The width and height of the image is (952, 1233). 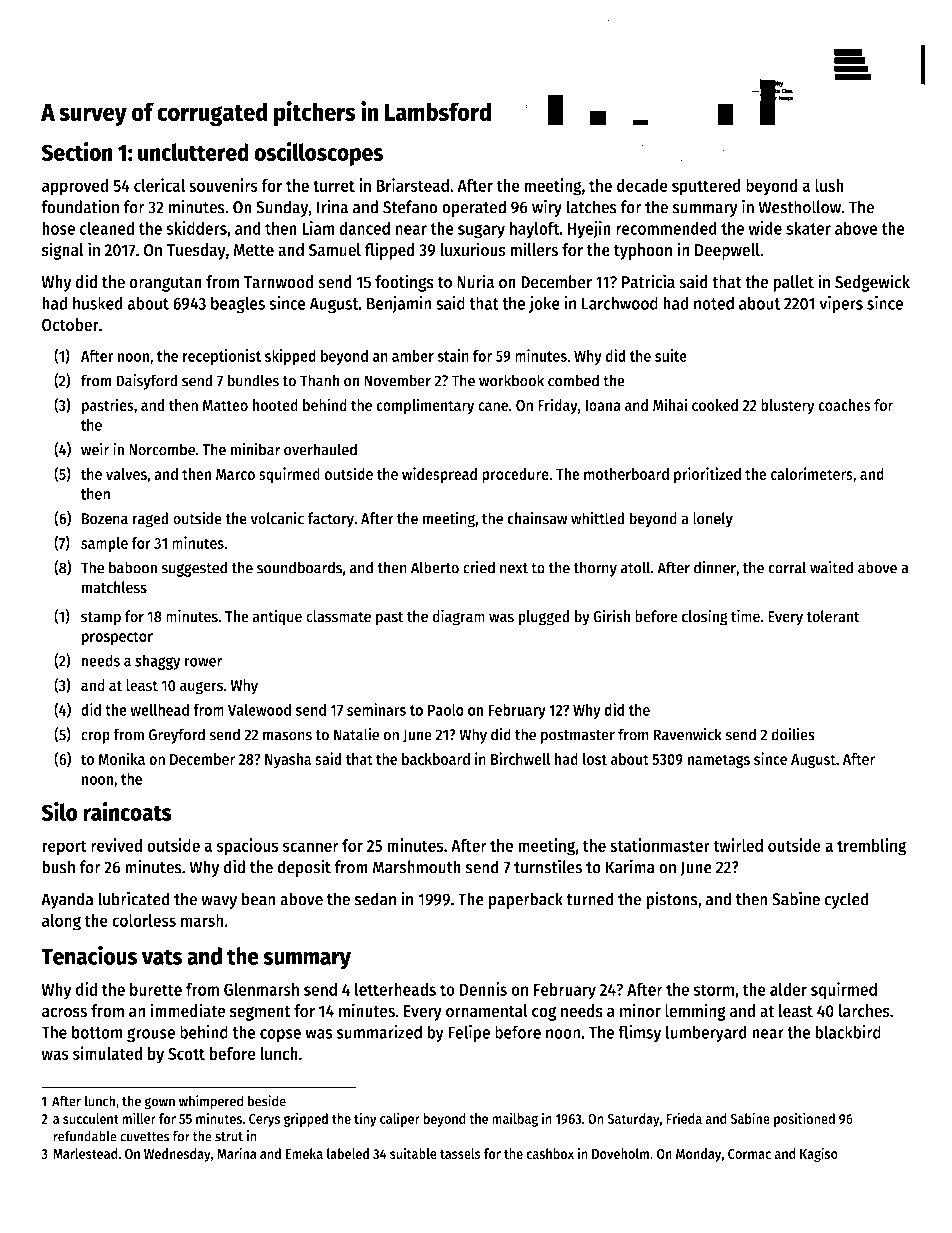 I want to click on coaches, so click(x=844, y=405).
